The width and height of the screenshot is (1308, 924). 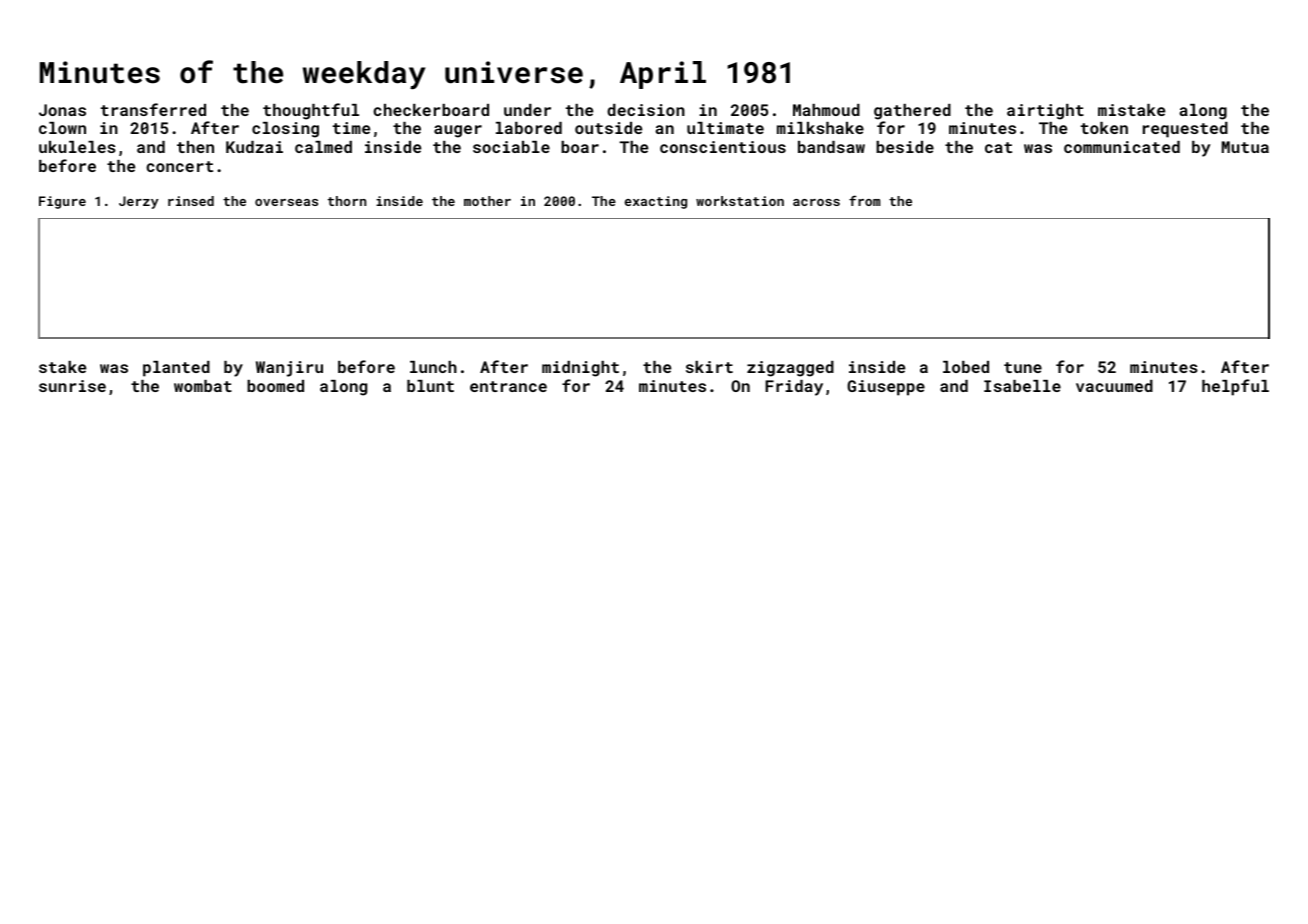 I want to click on wombat, so click(x=203, y=386).
